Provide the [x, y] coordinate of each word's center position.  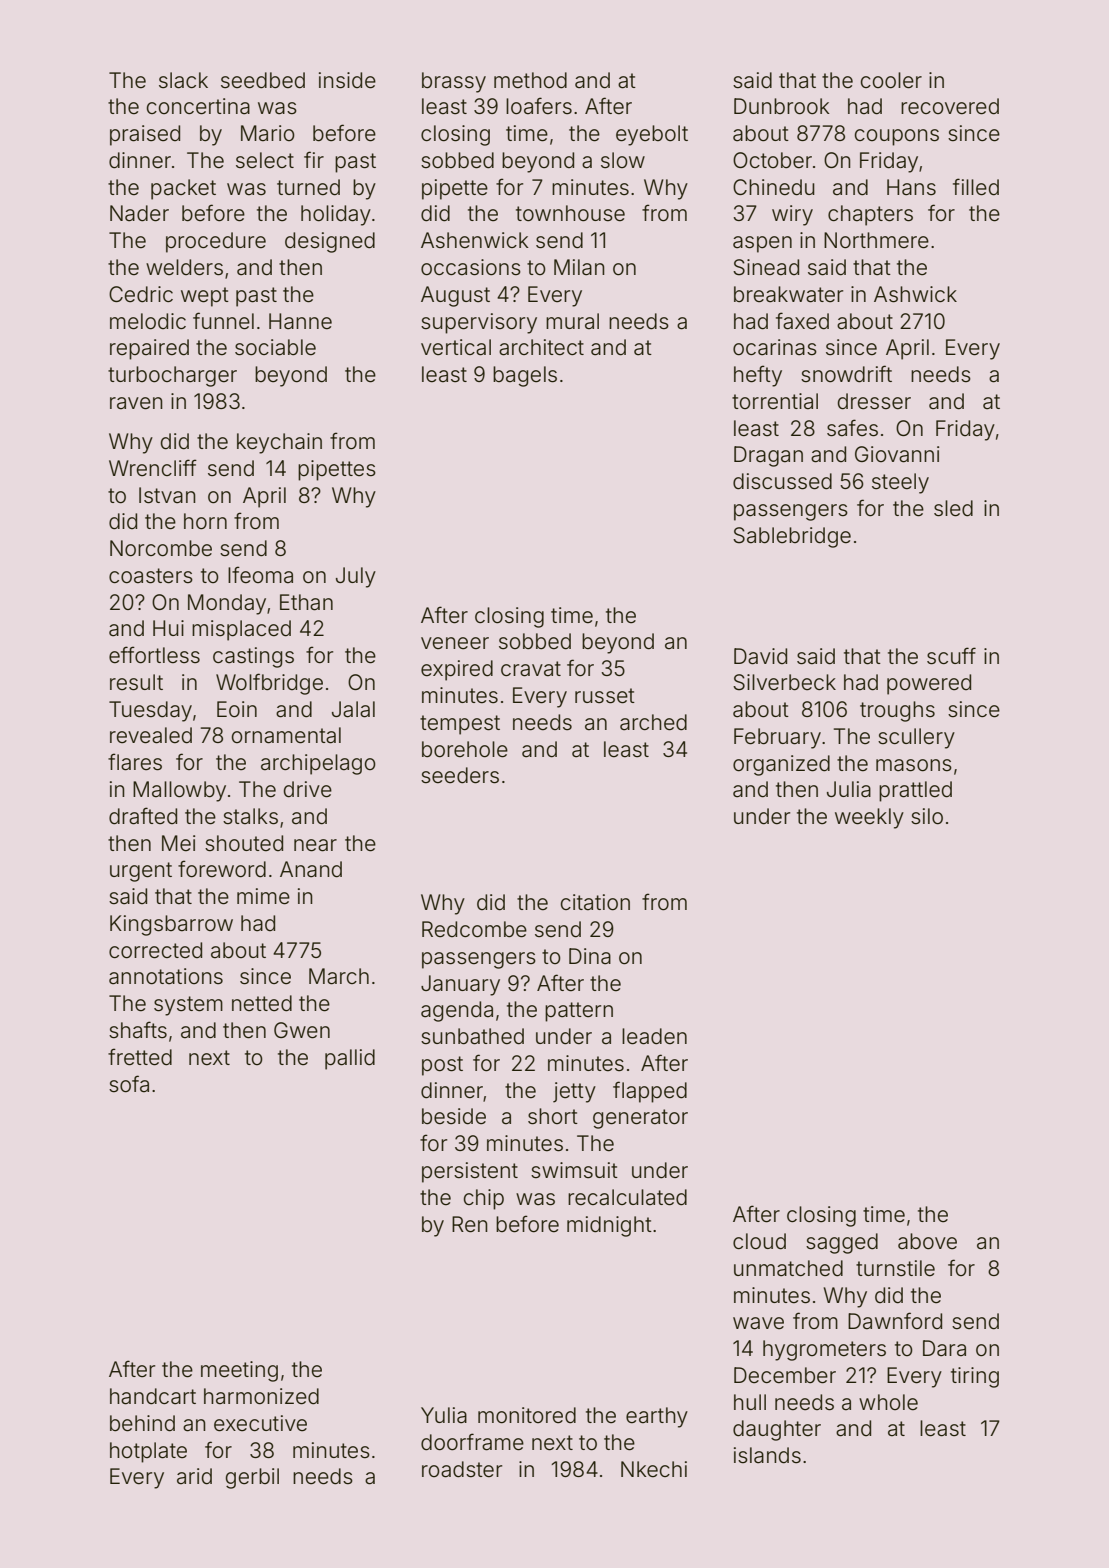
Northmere [876, 240]
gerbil [252, 1478]
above [927, 1241]
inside [347, 80]
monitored [527, 1415]
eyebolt [652, 135]
